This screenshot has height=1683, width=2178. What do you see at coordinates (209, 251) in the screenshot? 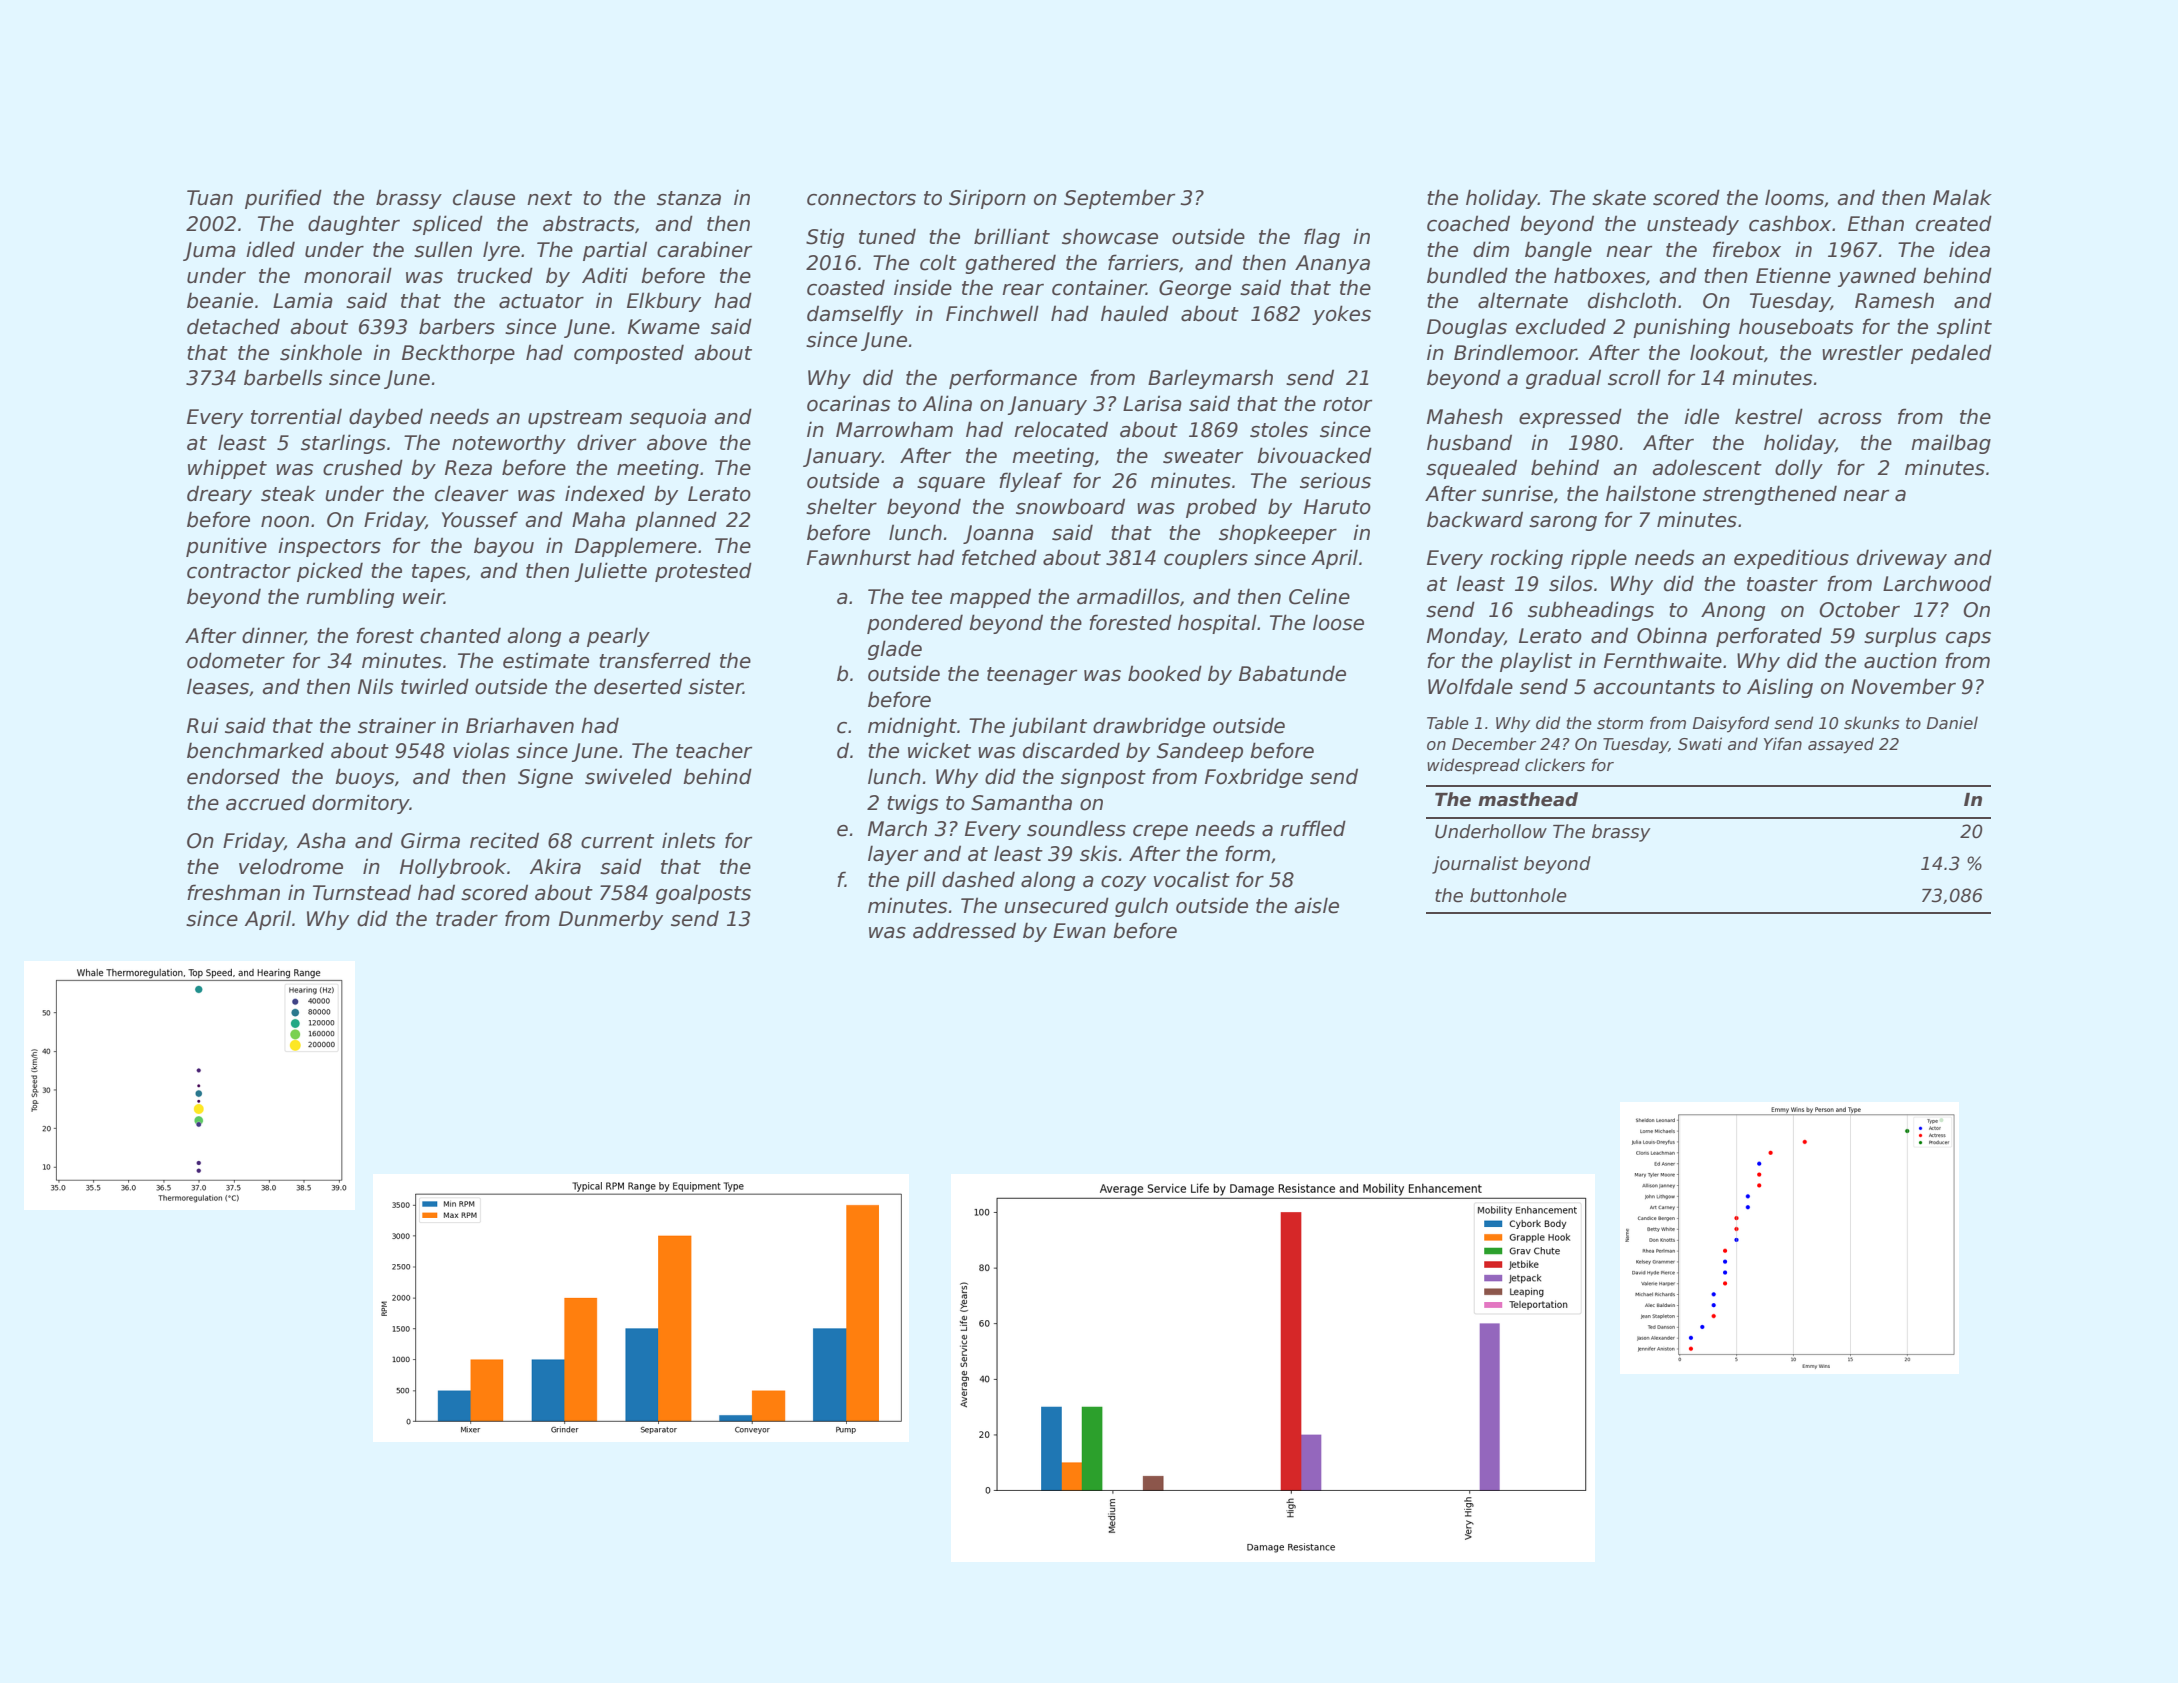
I see `Juma` at bounding box center [209, 251].
